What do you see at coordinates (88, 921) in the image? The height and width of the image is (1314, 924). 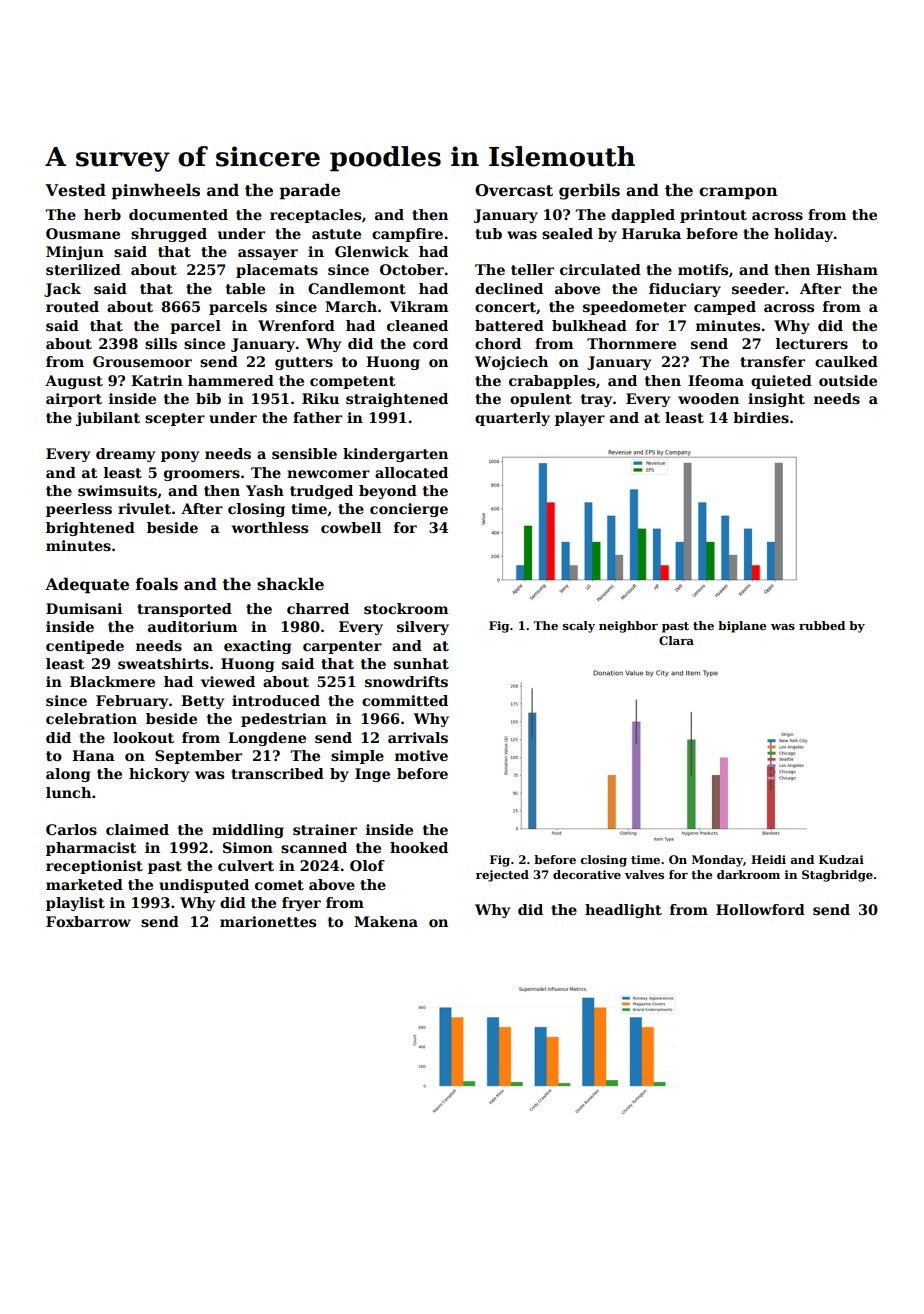 I see `Foxbarrow` at bounding box center [88, 921].
